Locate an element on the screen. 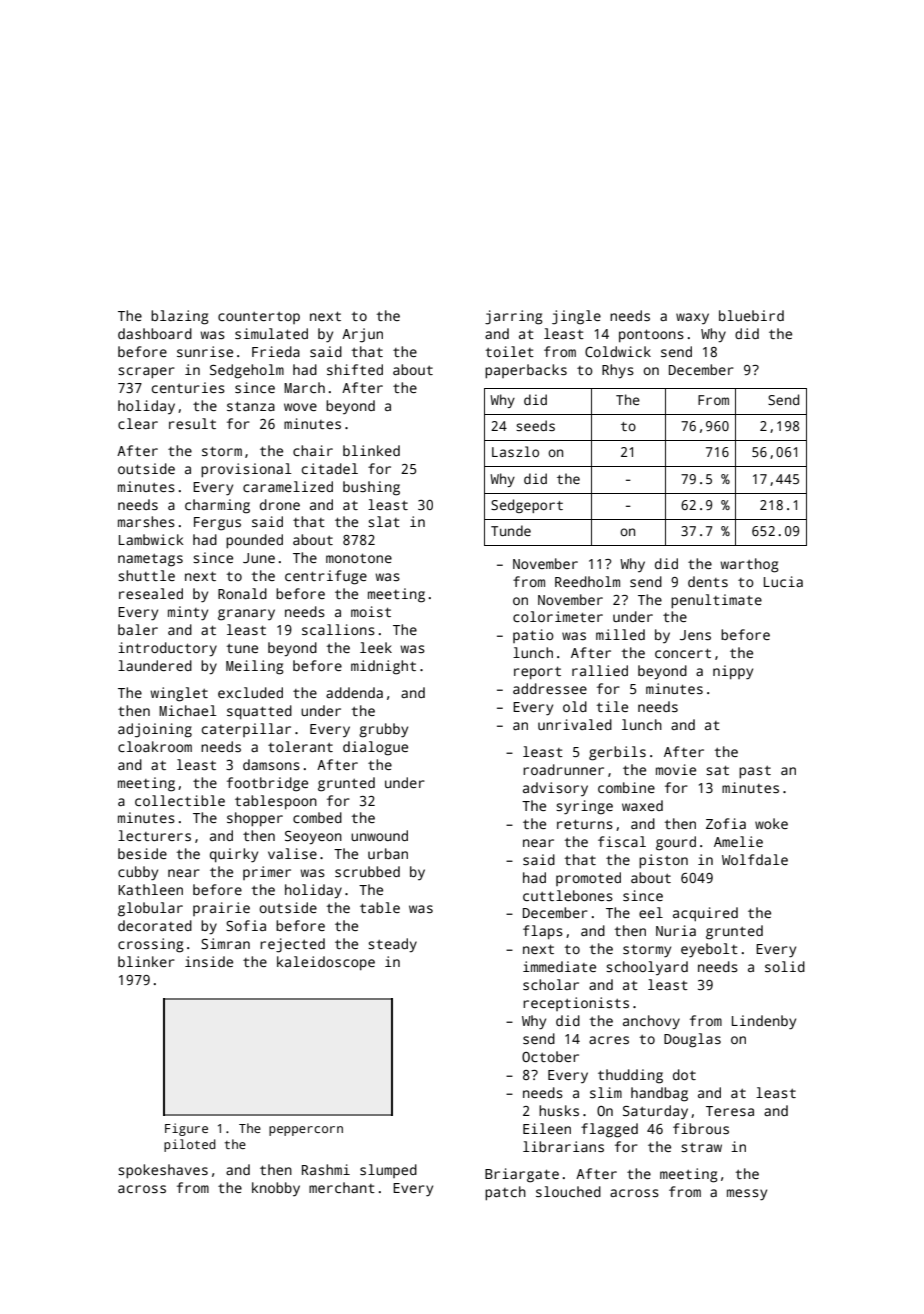 Image resolution: width=924 pixels, height=1314 pixels. blazing is located at coordinates (180, 317).
